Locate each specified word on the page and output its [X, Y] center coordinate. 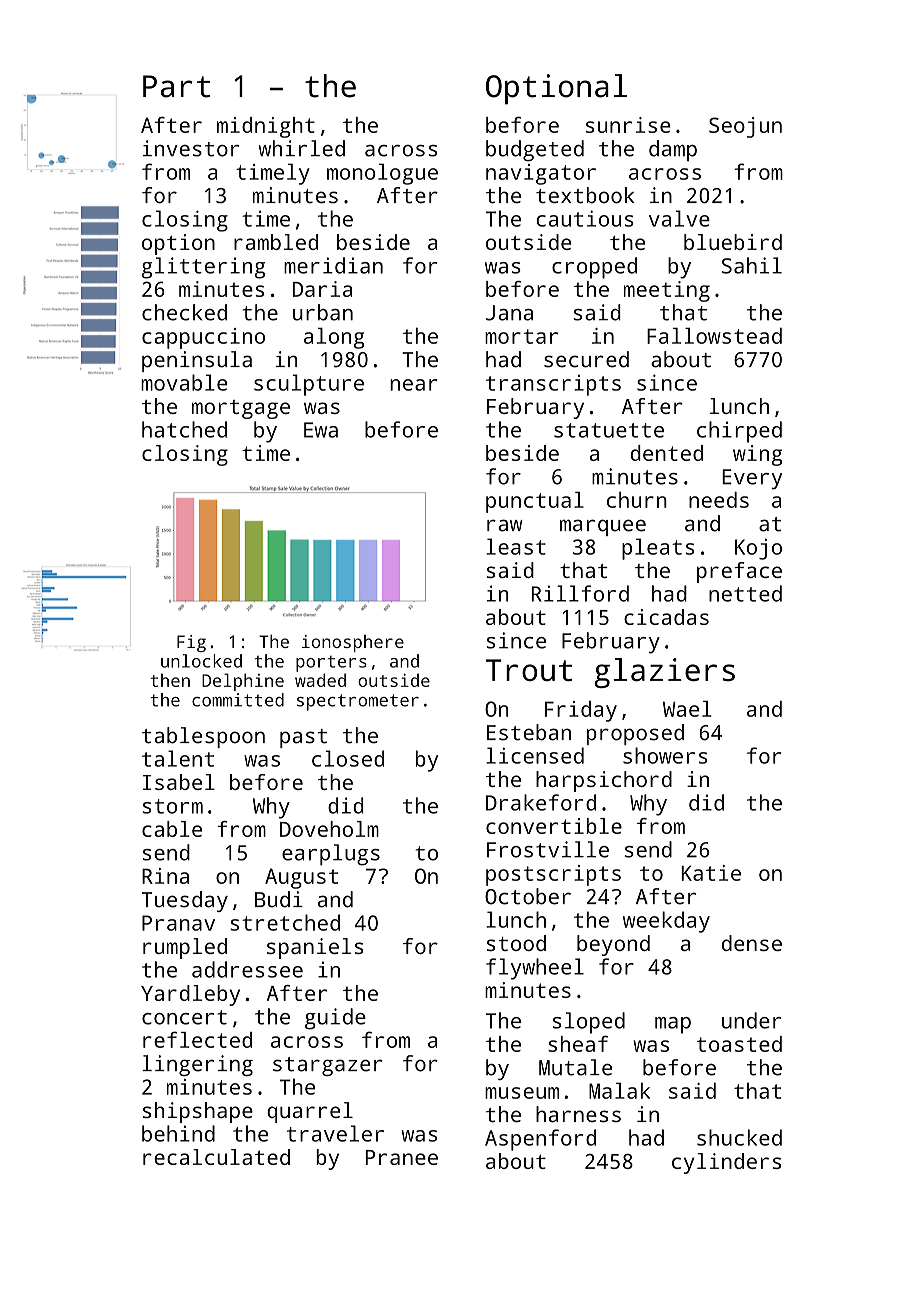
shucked [739, 1137]
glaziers [664, 673]
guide [335, 1019]
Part [176, 86]
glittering [203, 268]
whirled [301, 148]
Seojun [745, 127]
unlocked [201, 661]
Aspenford [540, 1140]
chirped [739, 432]
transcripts [553, 385]
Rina [165, 876]
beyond [613, 945]
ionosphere [353, 643]
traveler [335, 1133]
